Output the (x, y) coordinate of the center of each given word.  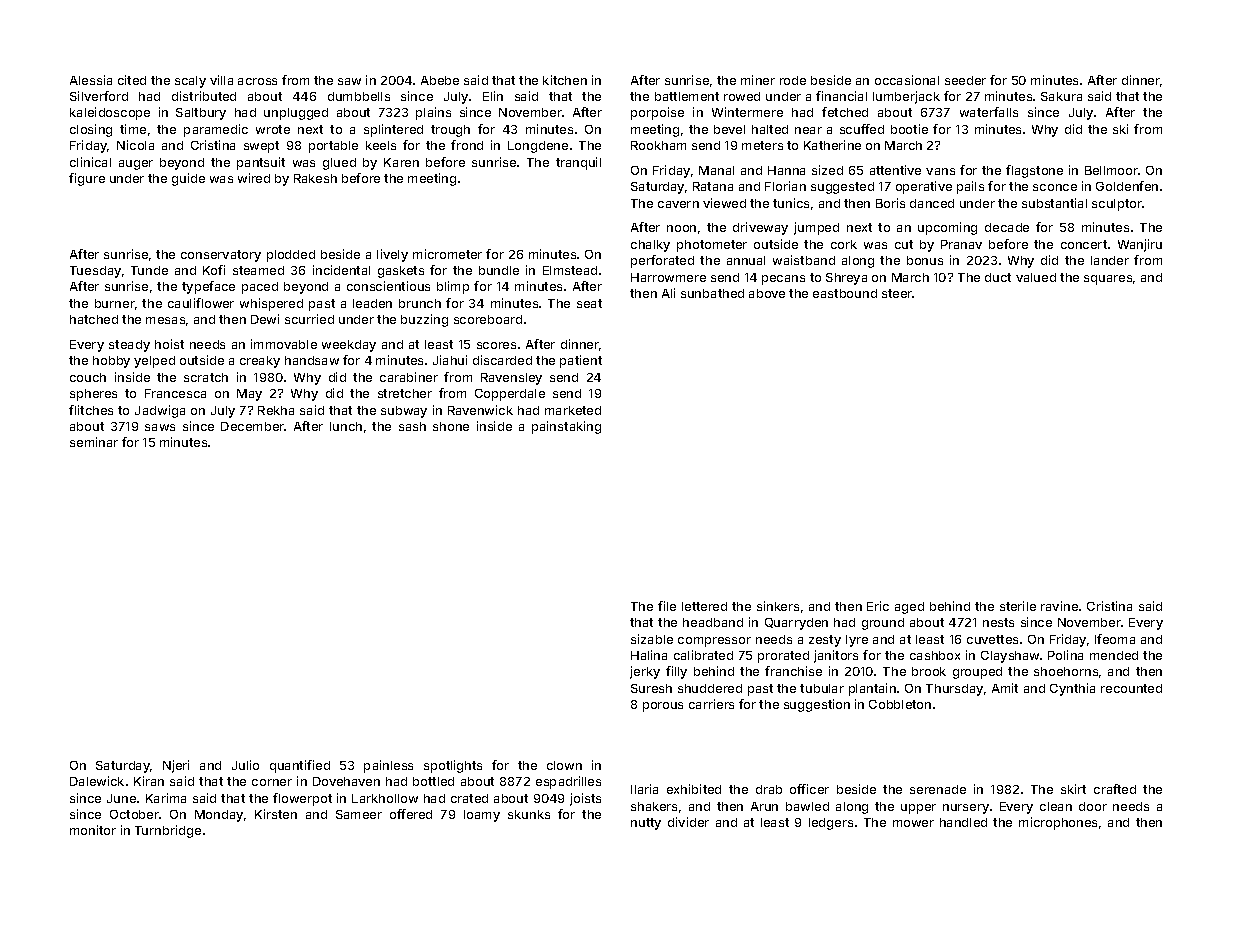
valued (1036, 277)
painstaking (566, 427)
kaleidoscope (110, 113)
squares (1108, 280)
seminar (94, 442)
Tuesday (95, 272)
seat (589, 303)
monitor (93, 830)
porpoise (657, 113)
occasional (907, 80)
